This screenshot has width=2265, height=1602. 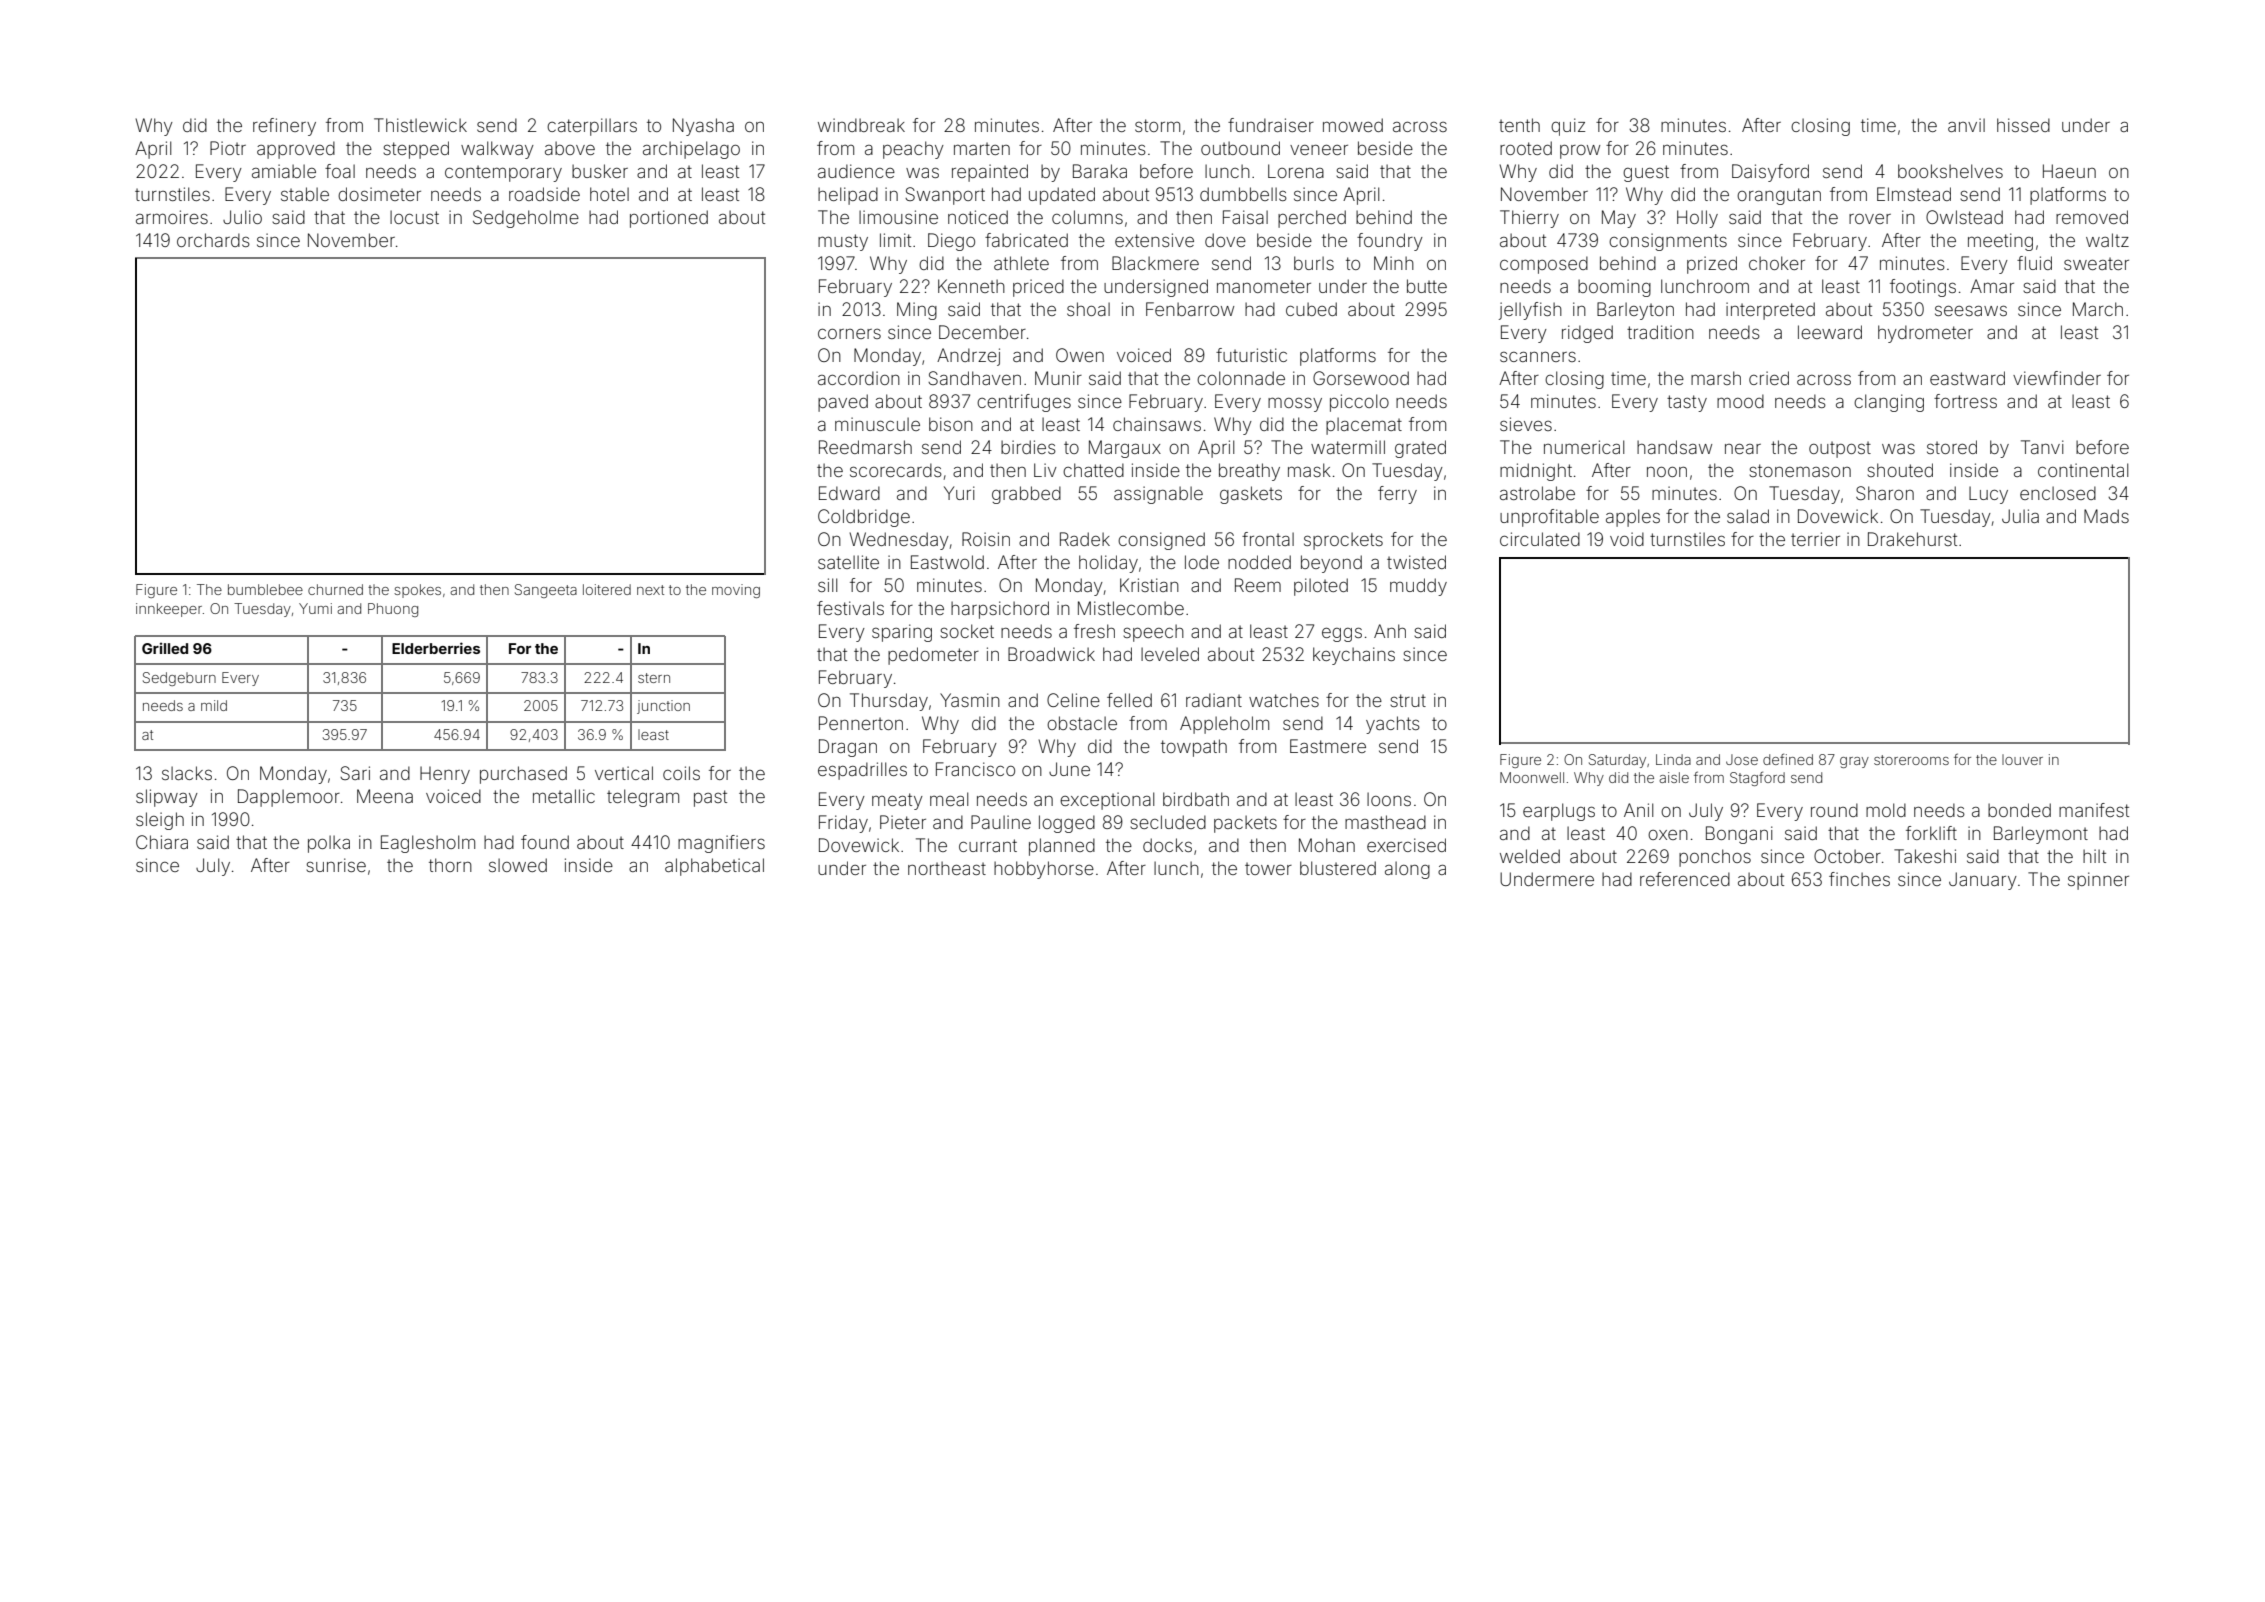 What do you see at coordinates (1687, 403) in the screenshot?
I see `tasty` at bounding box center [1687, 403].
